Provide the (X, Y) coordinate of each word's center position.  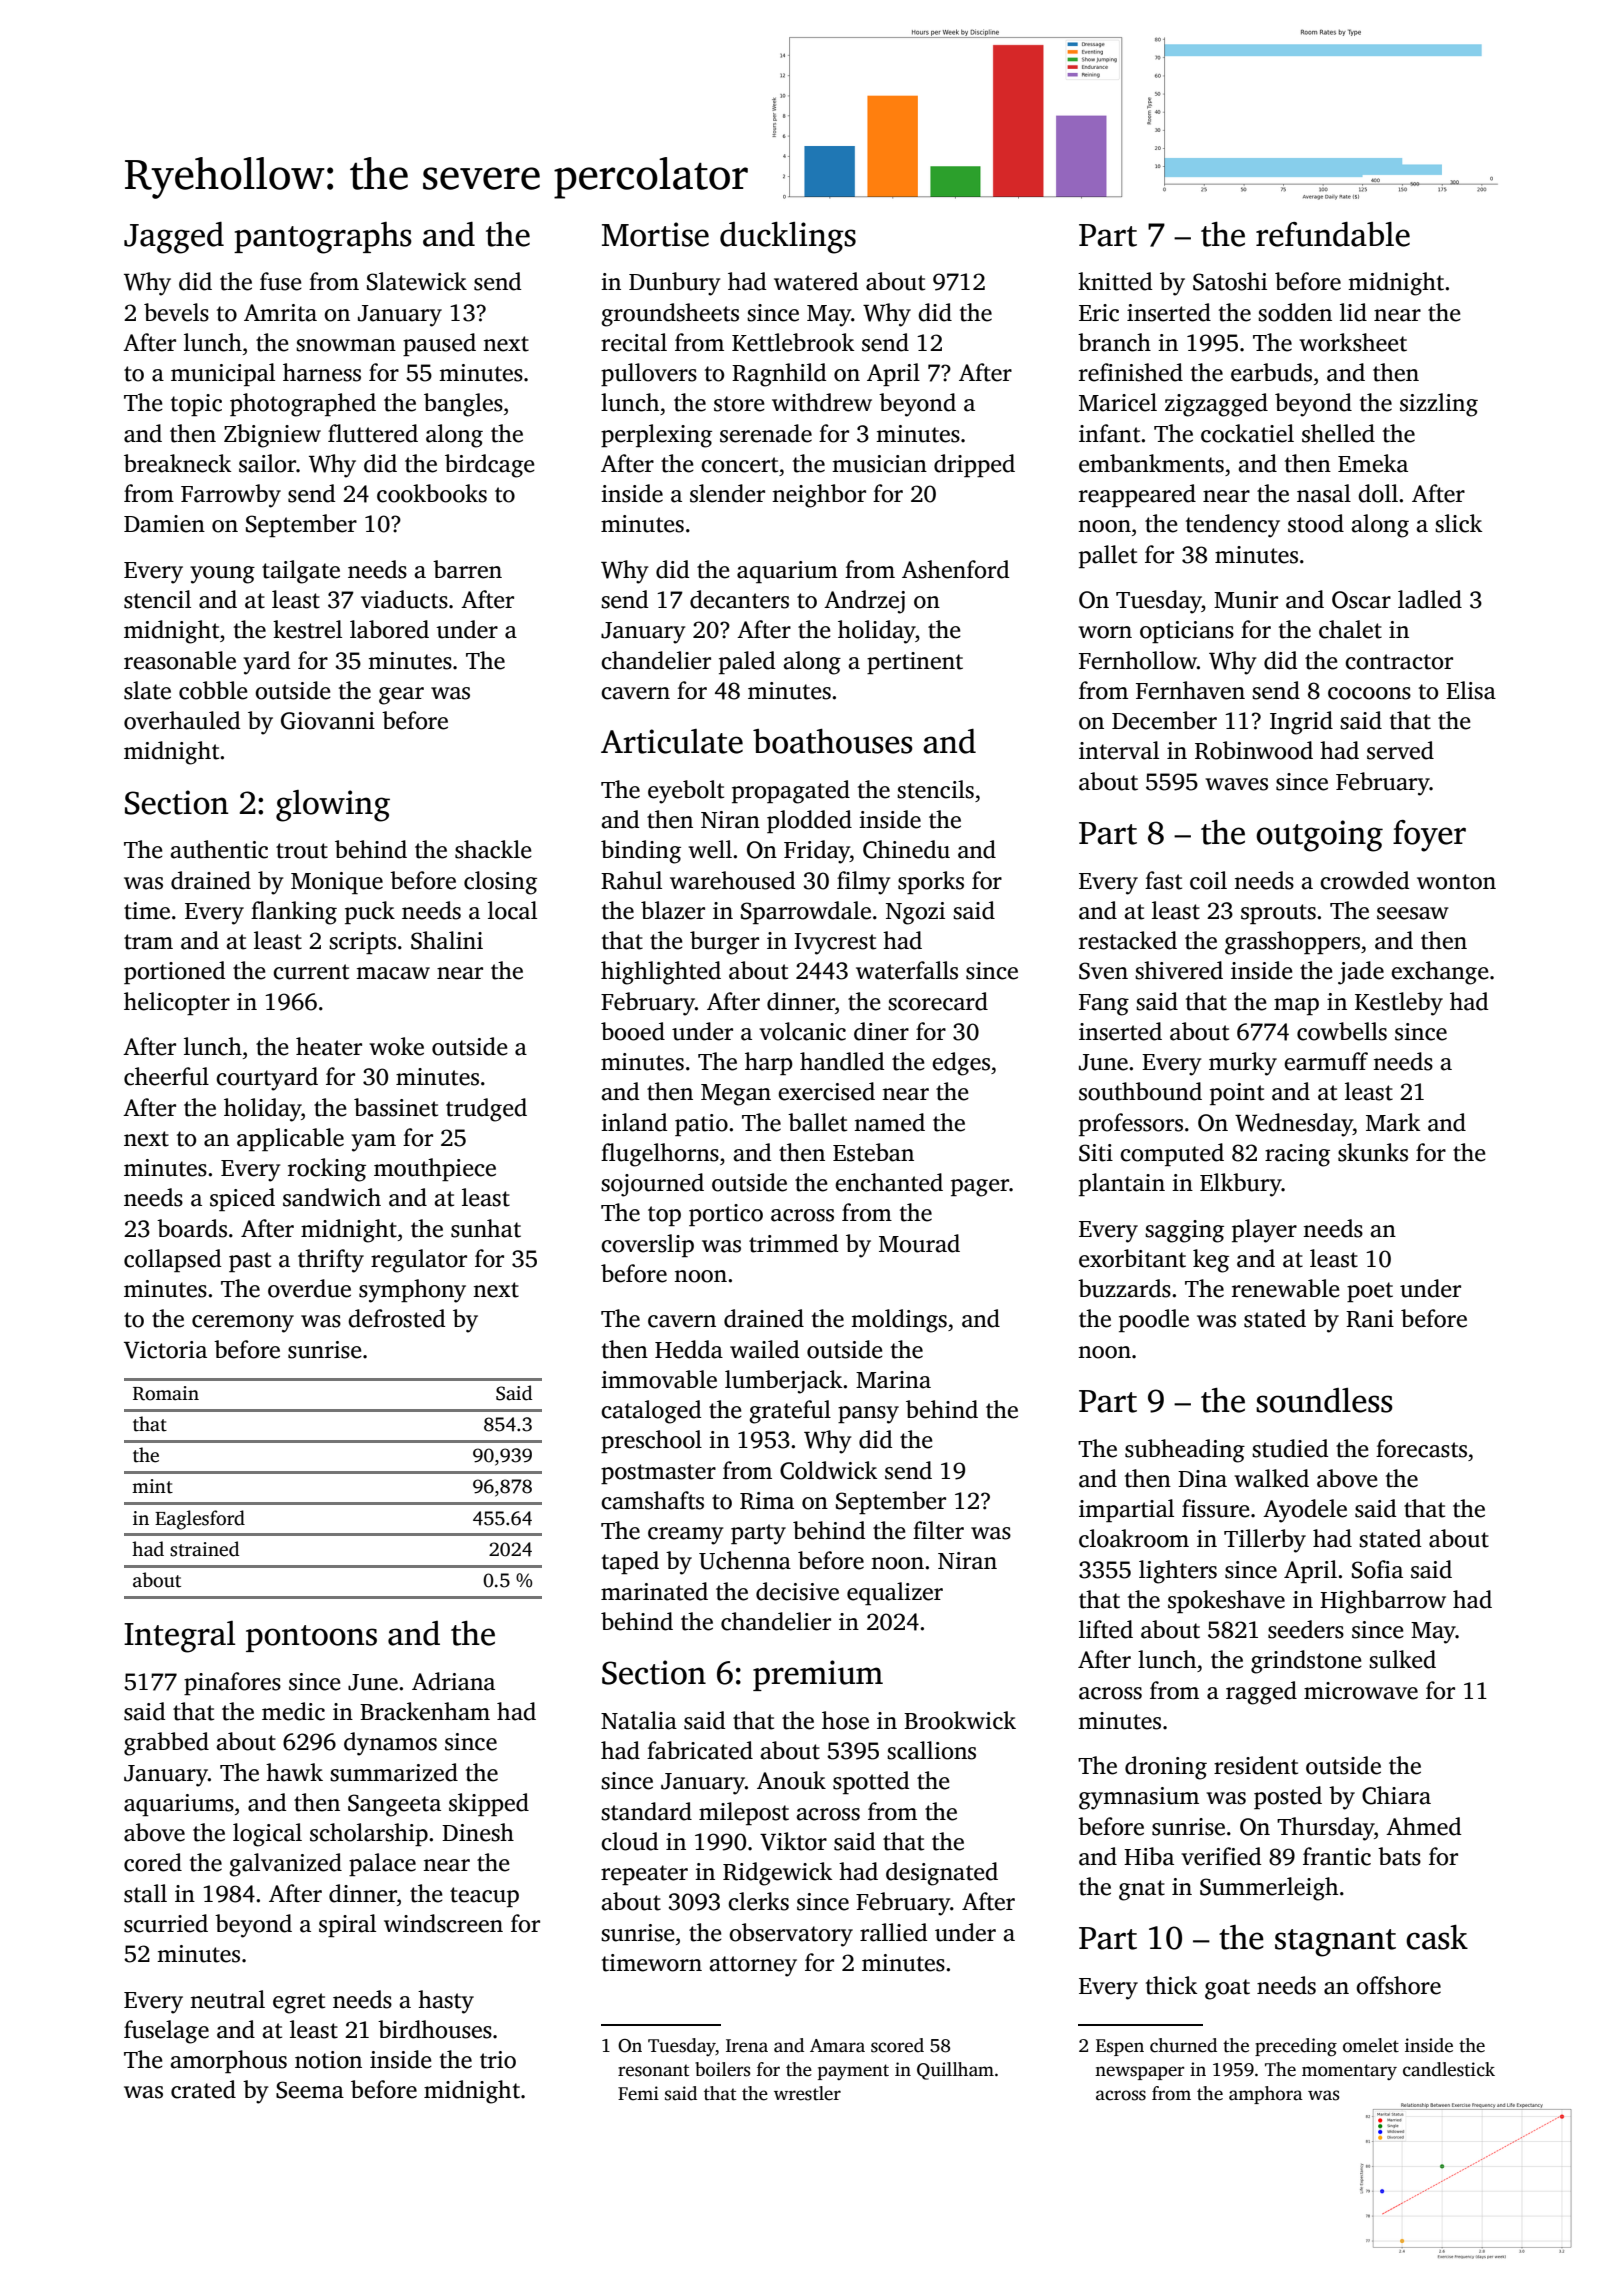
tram (148, 942)
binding (641, 852)
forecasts (1421, 1448)
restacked (1128, 940)
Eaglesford (200, 1520)
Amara (837, 2046)
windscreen (443, 1923)
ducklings (788, 238)
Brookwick (960, 1720)
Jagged (174, 238)
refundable (1333, 234)
